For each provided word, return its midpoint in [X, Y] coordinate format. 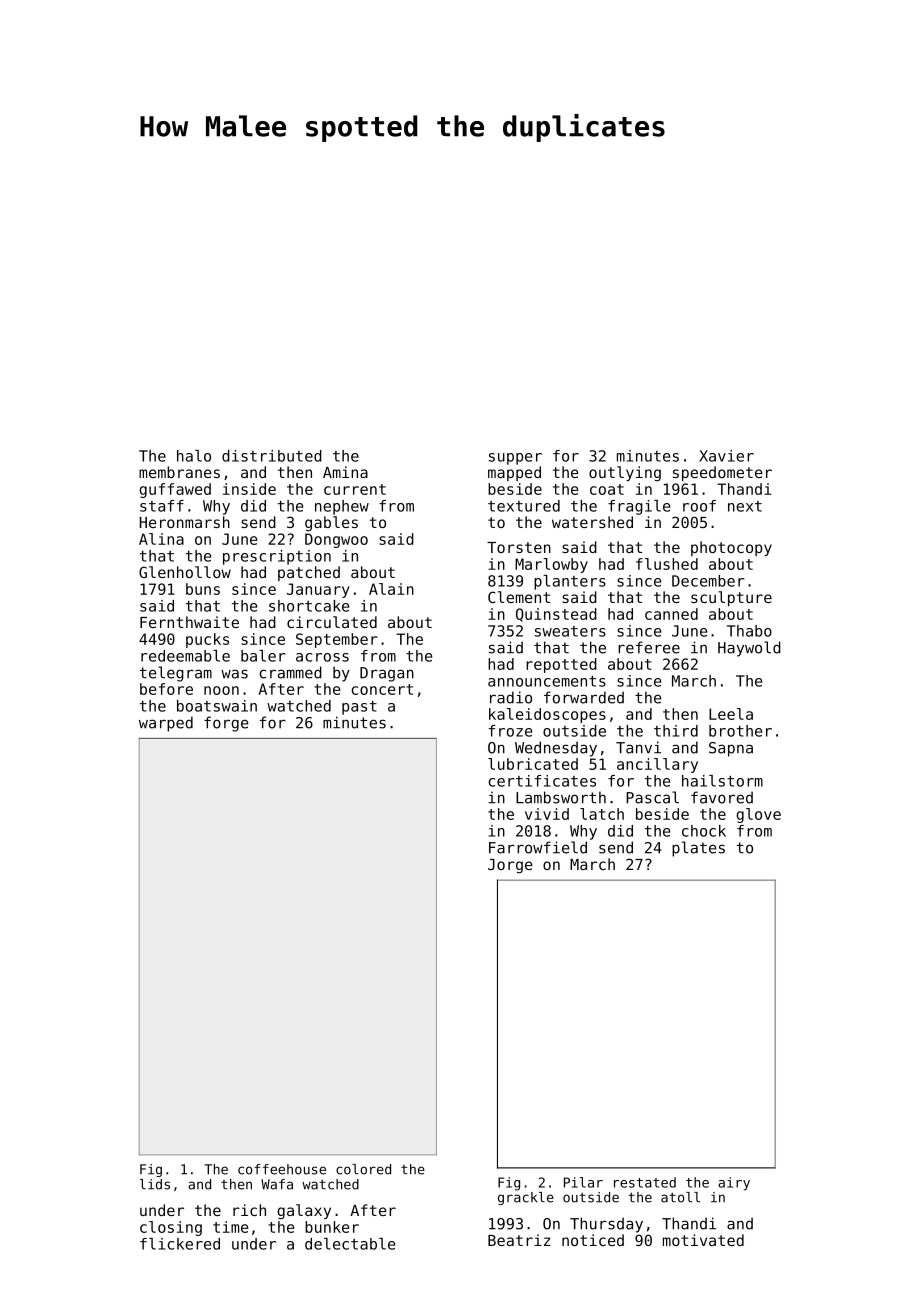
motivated [703, 1240]
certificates [542, 781]
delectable [350, 1244]
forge [226, 724]
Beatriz [519, 1240]
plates [698, 849]
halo [194, 456]
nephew [342, 507]
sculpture [731, 598]
